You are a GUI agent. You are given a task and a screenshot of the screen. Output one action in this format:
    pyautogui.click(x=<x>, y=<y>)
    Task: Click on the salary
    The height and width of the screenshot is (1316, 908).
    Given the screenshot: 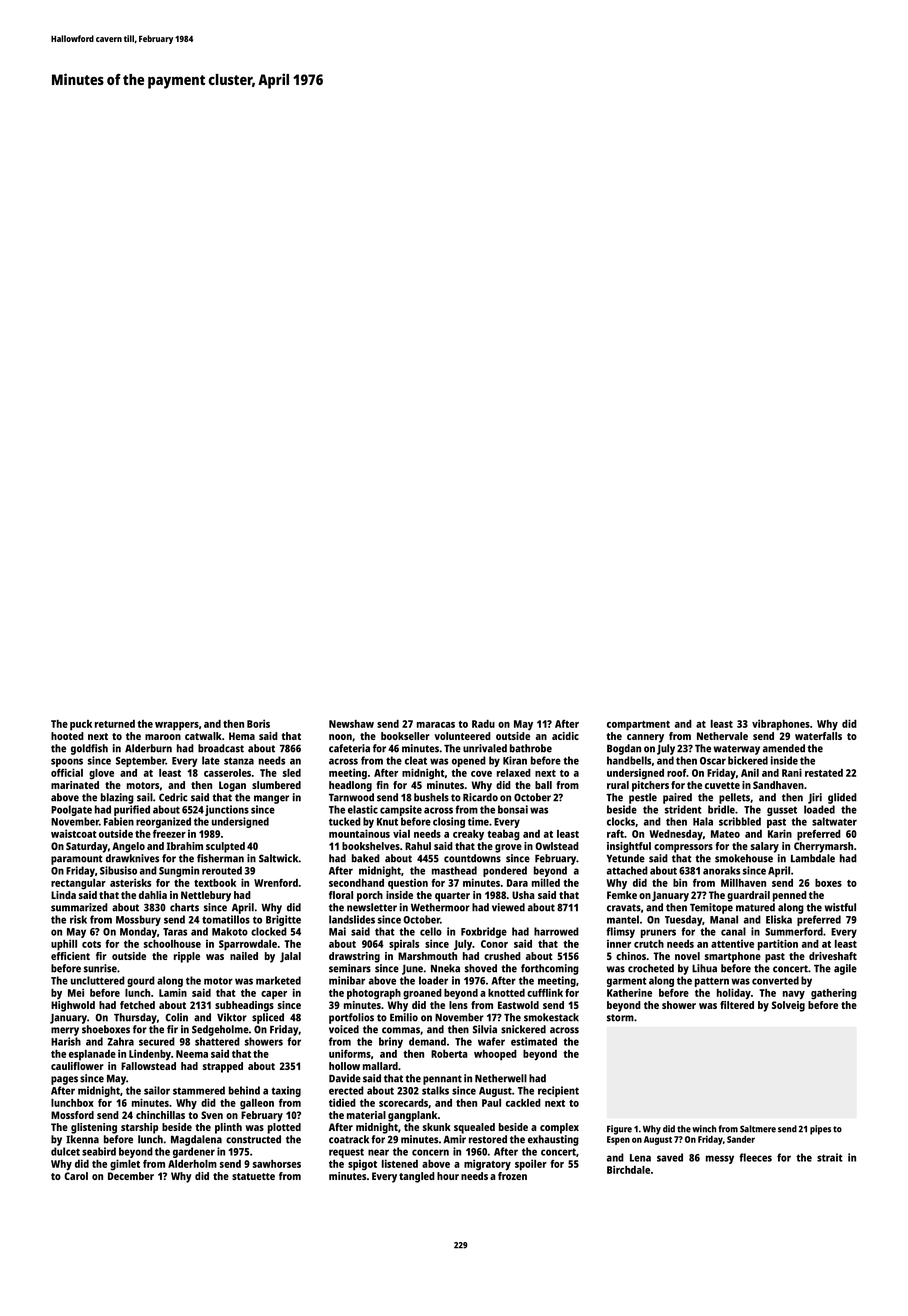 What is the action you would take?
    pyautogui.click(x=765, y=847)
